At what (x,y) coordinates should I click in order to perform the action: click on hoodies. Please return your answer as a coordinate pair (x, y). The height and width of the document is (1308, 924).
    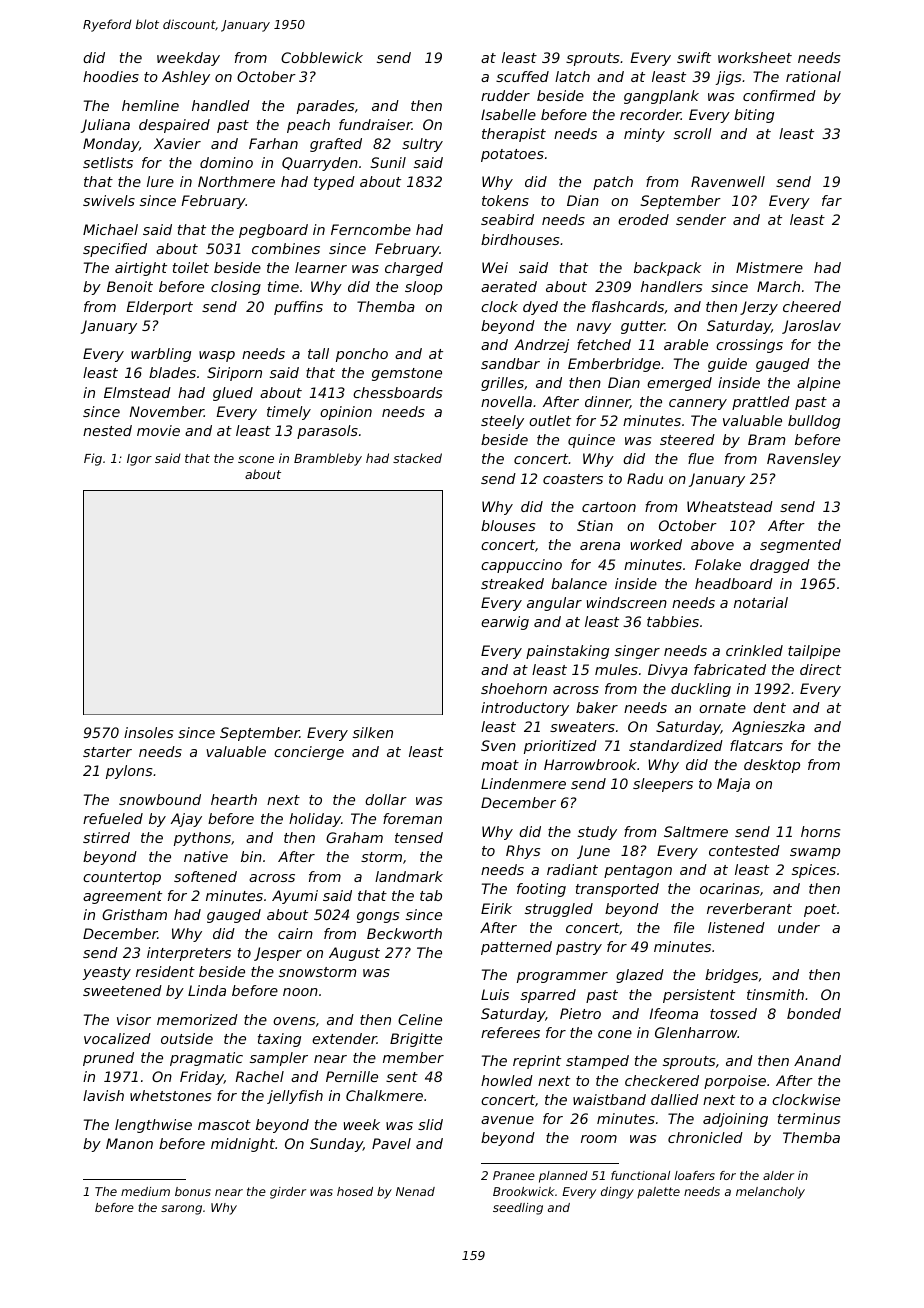
    Looking at the image, I should click on (111, 76).
